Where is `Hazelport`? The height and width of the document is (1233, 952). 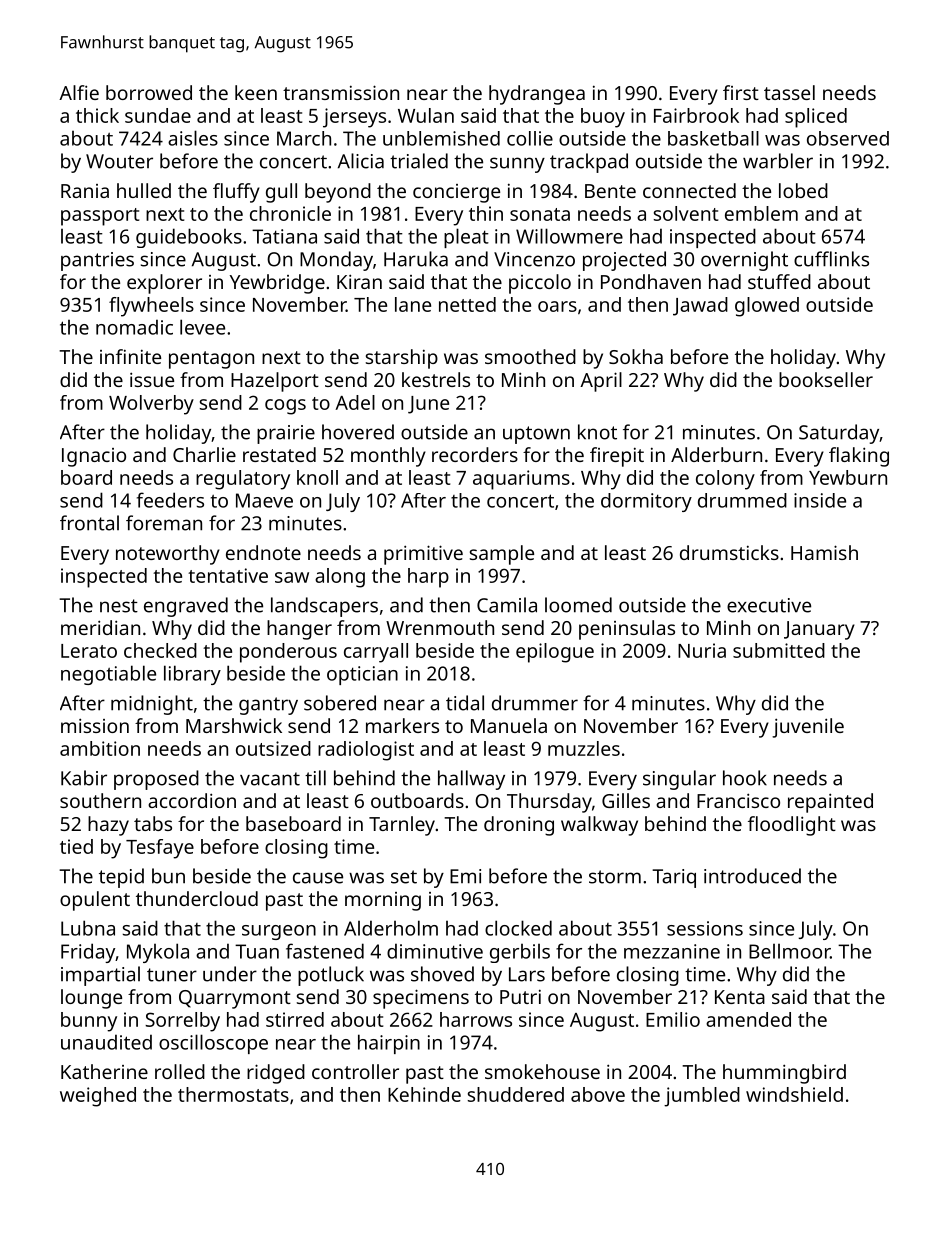 Hazelport is located at coordinates (275, 382).
